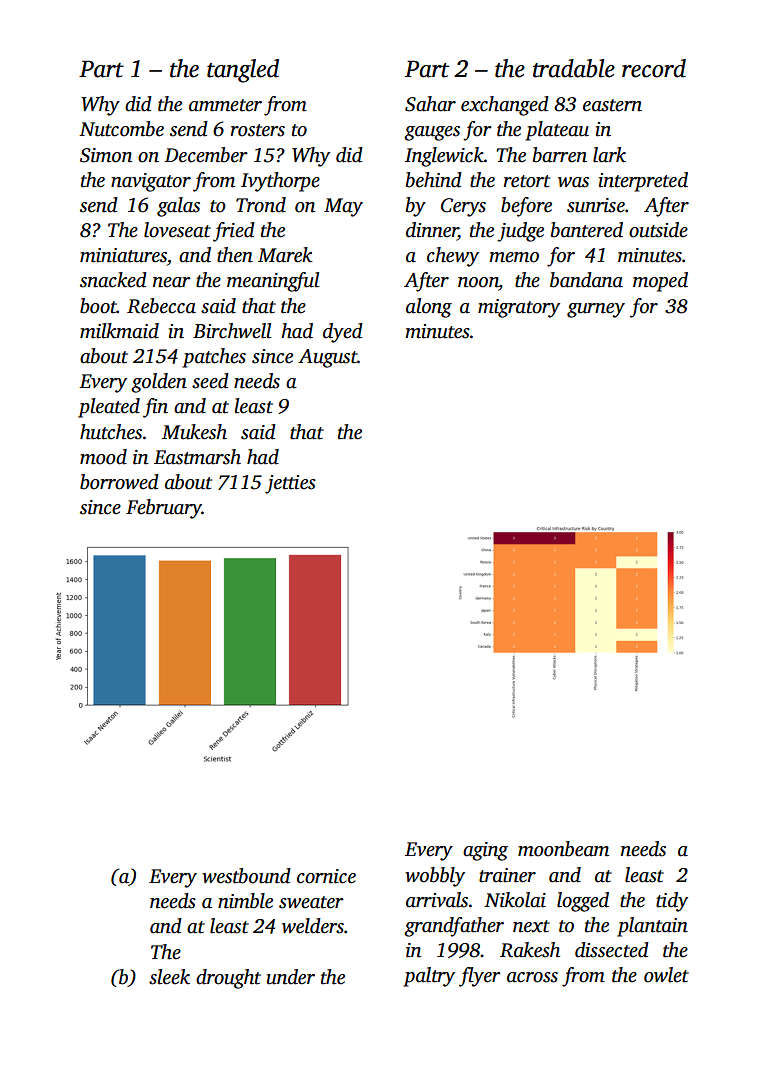  Describe the element at coordinates (574, 68) in the page. I see `tradable` at that location.
